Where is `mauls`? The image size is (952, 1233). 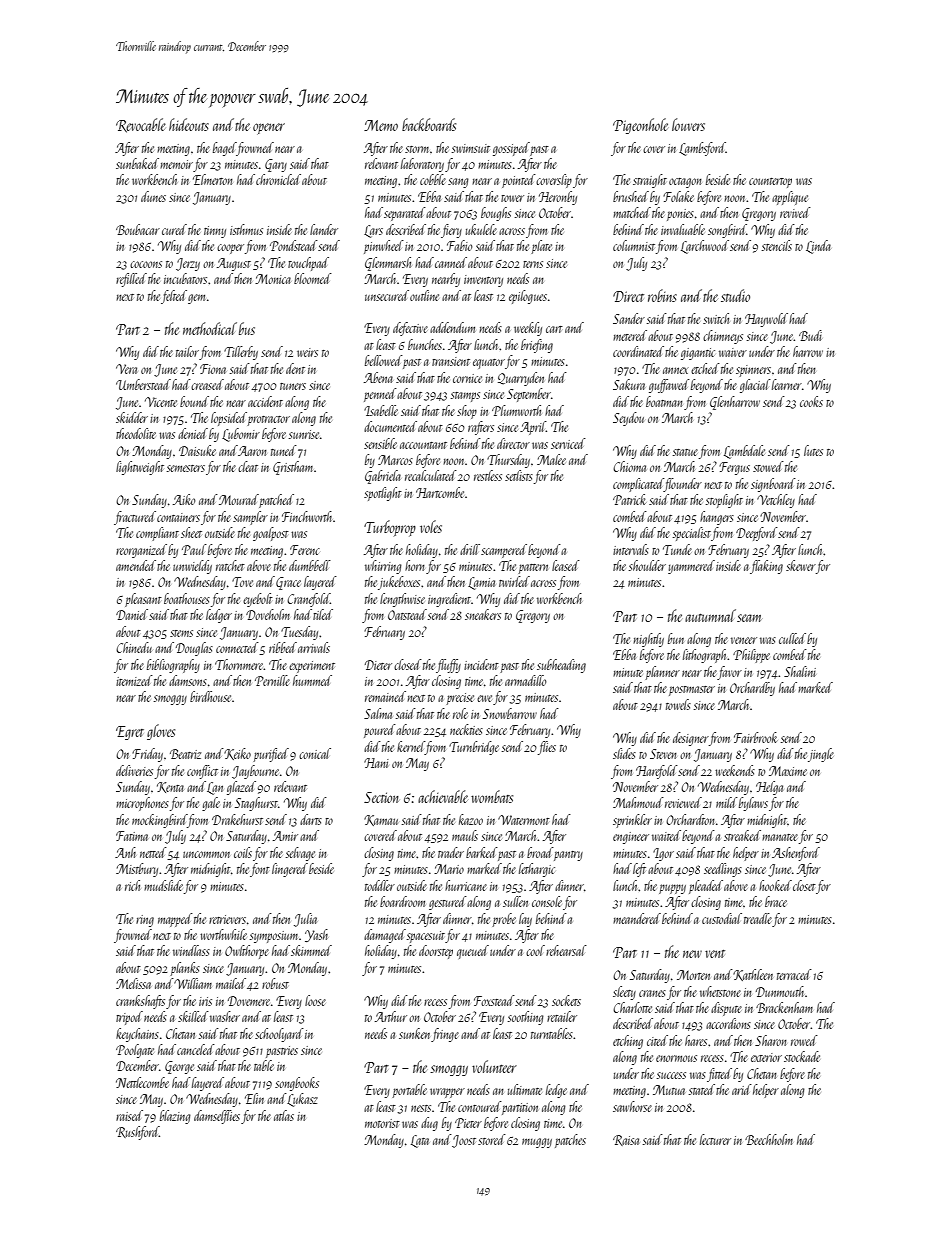
mauls is located at coordinates (465, 835).
